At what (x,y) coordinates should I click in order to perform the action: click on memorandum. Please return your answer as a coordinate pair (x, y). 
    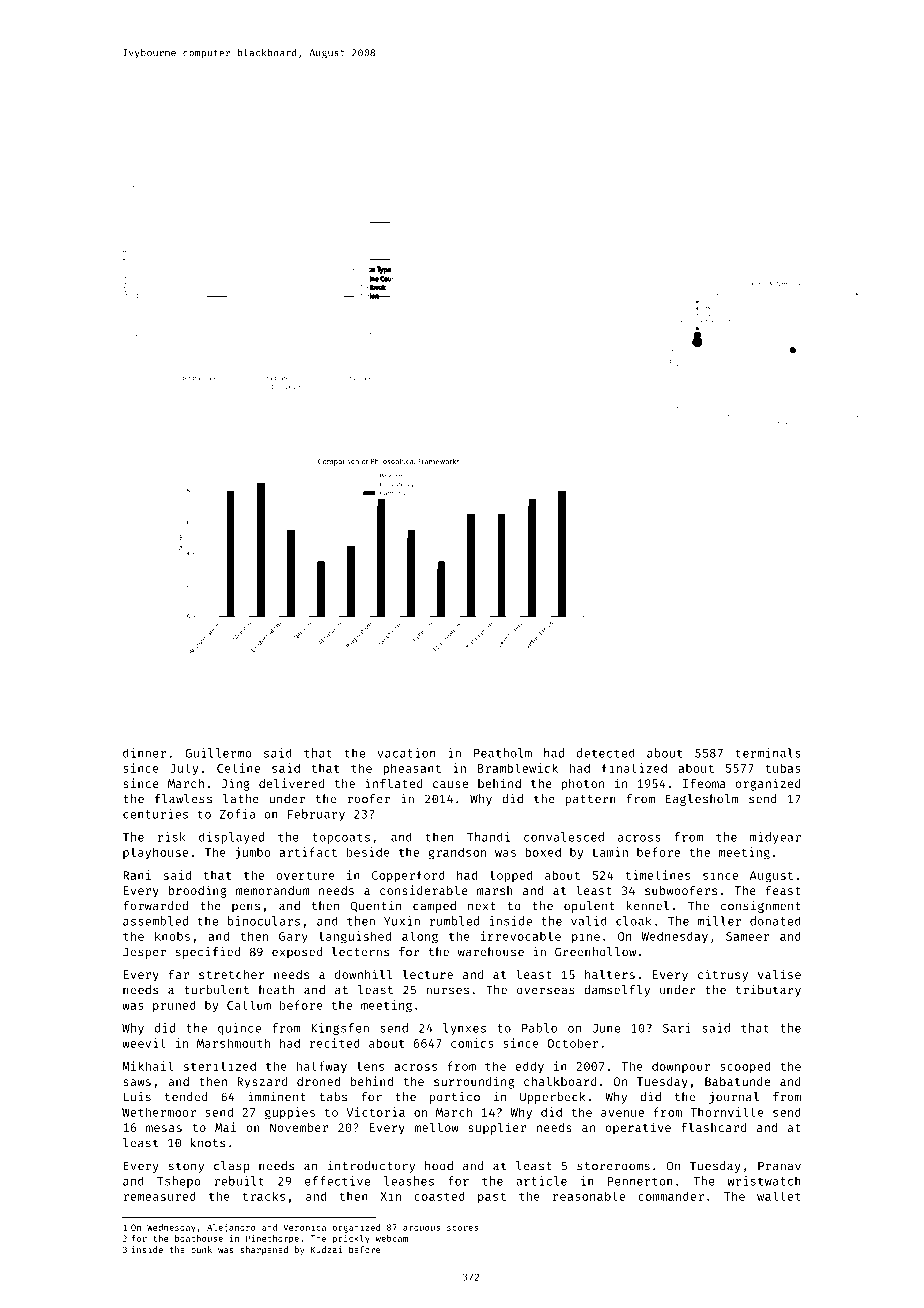
    Looking at the image, I should click on (273, 890).
